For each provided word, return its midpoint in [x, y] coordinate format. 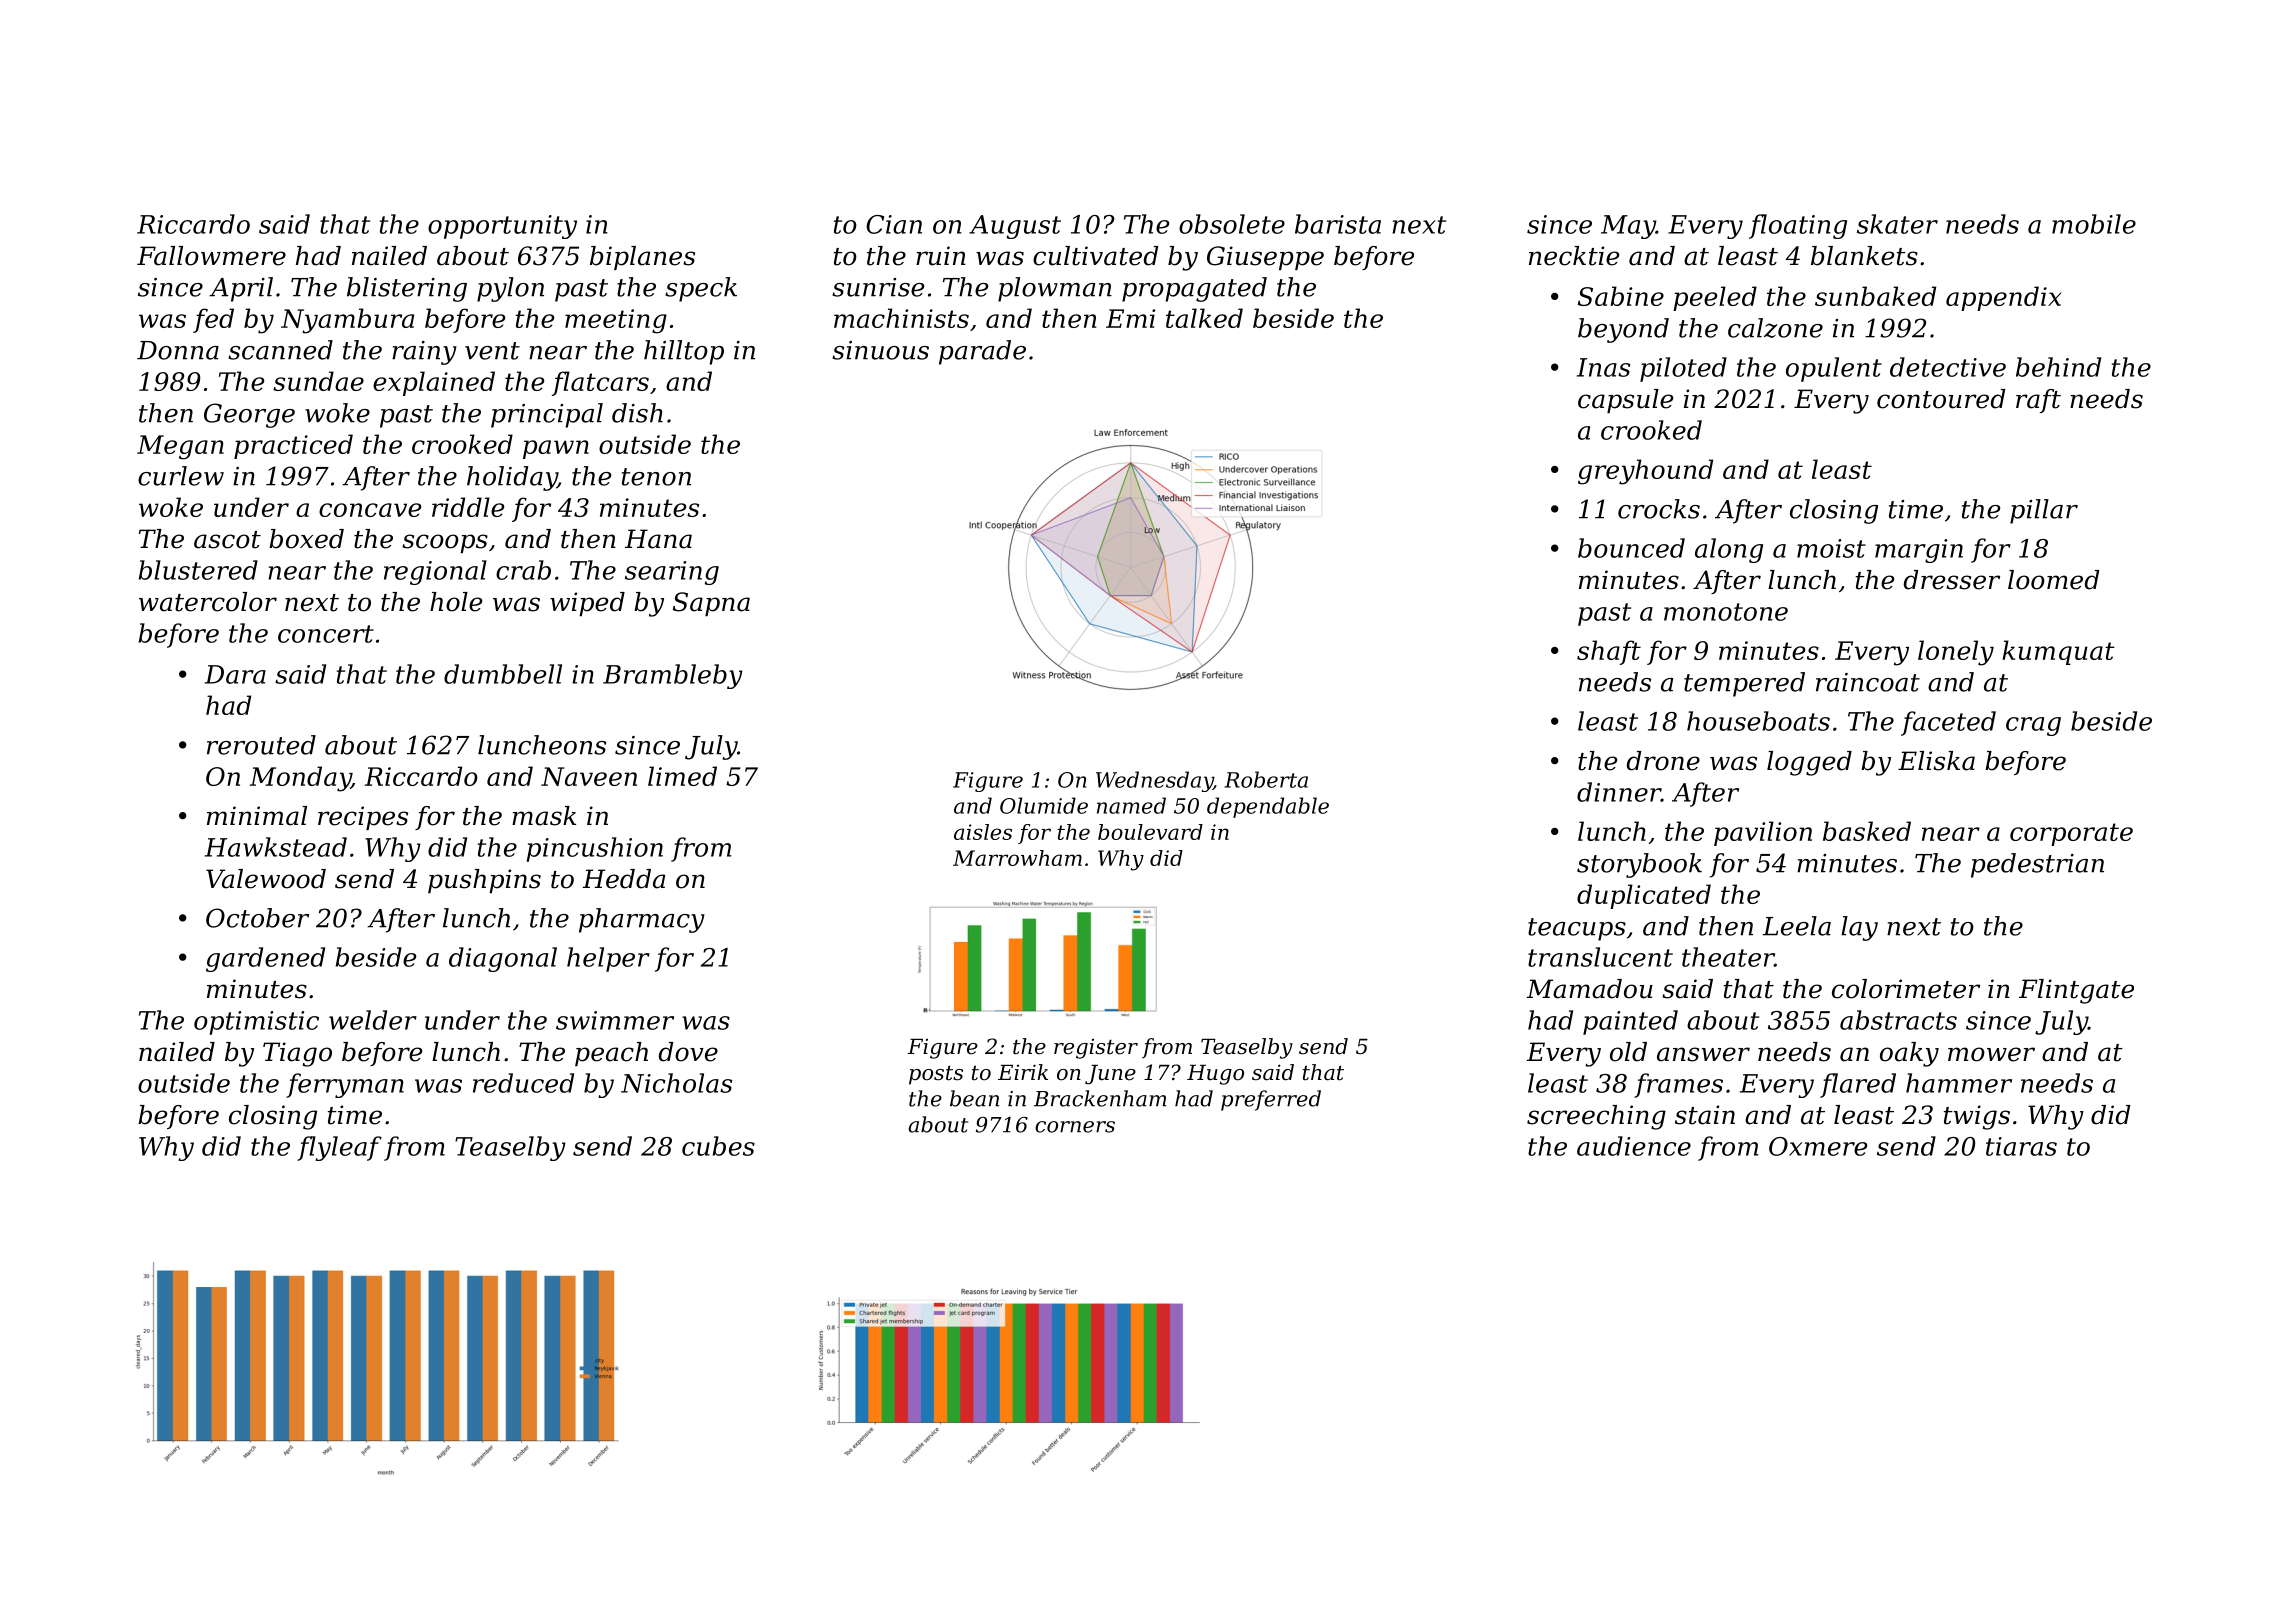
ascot [227, 540]
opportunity [502, 227]
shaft [1609, 652]
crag [2033, 726]
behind [2058, 367]
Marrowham [1017, 858]
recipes [363, 818]
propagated [1194, 289]
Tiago [297, 1054]
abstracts [1898, 1020]
